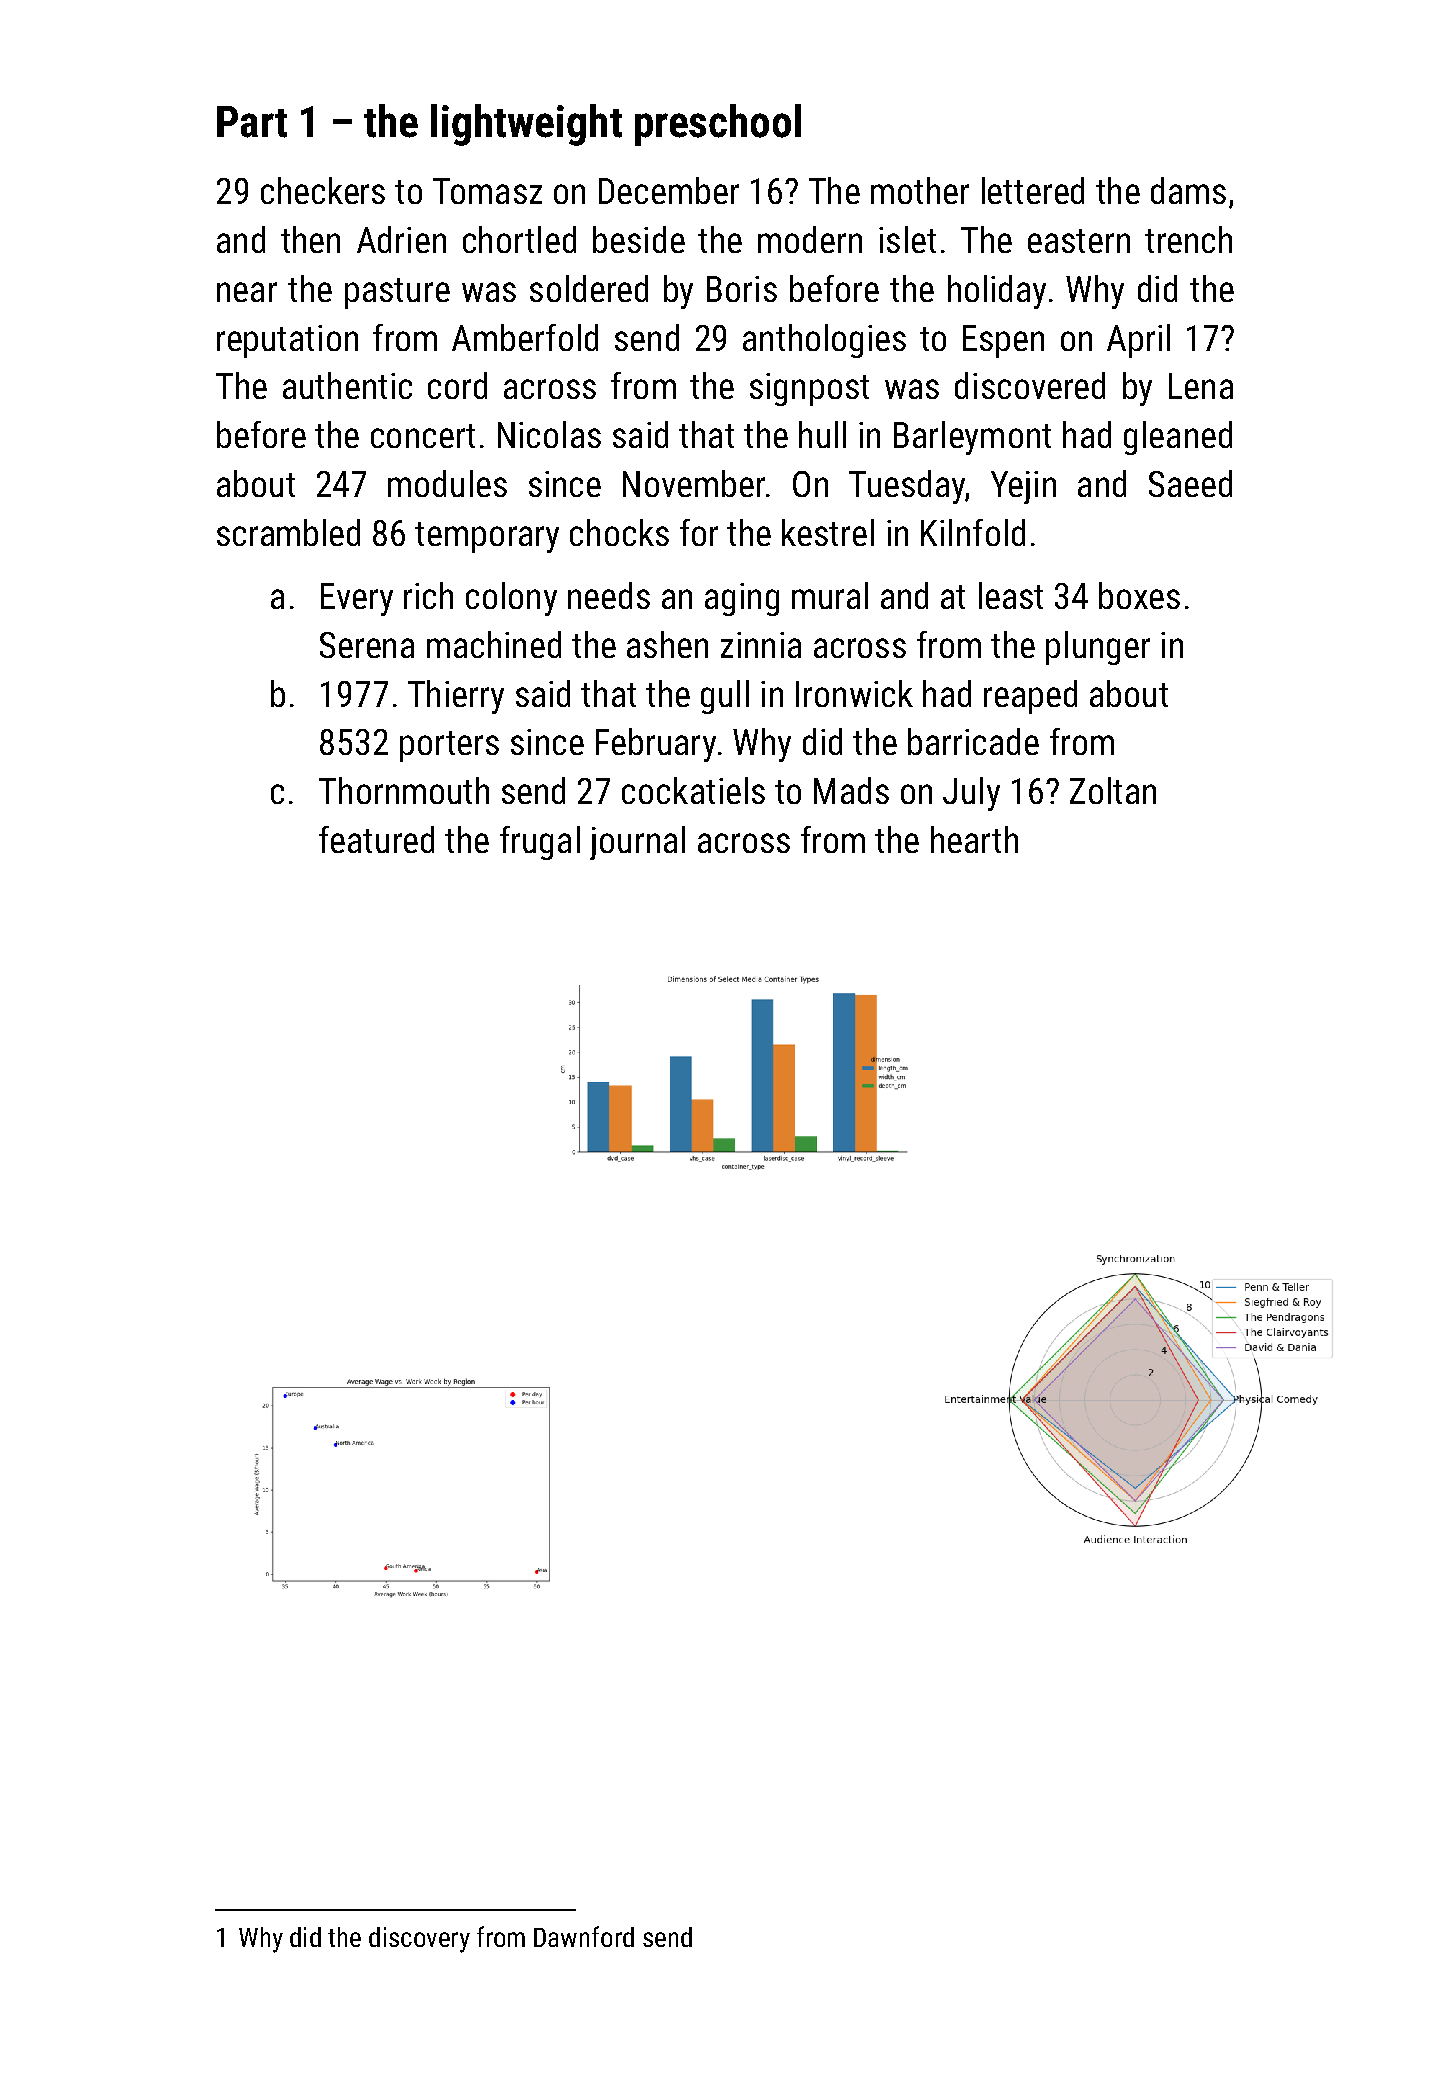  Describe the element at coordinates (584, 1936) in the document. I see `Dawnford` at that location.
